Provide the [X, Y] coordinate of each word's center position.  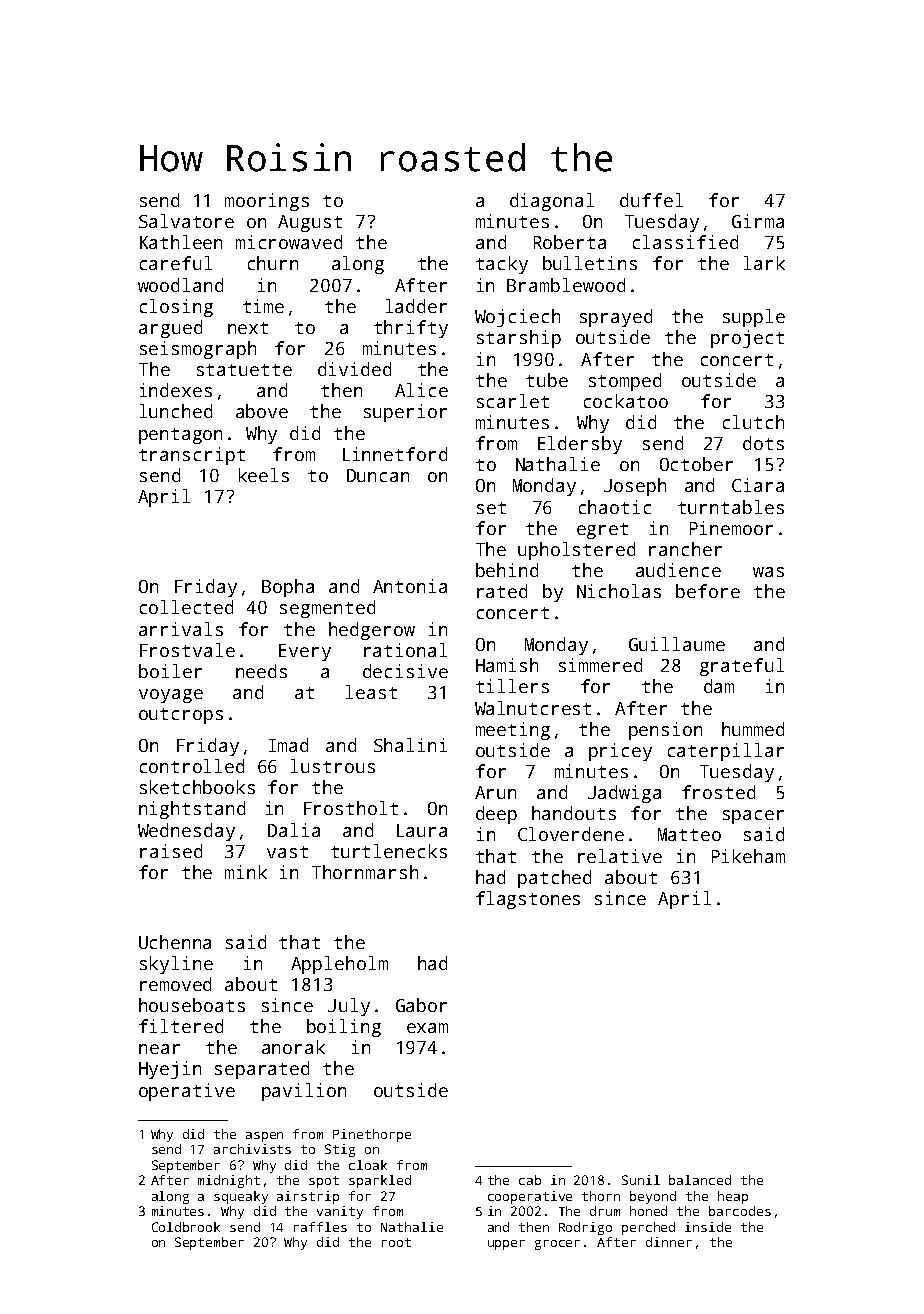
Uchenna [175, 942]
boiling [344, 1028]
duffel [651, 200]
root [396, 1242]
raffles [320, 1227]
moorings [267, 202]
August [310, 223]
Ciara [758, 485]
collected [186, 607]
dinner [669, 1242]
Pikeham [748, 856]
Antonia [410, 586]
